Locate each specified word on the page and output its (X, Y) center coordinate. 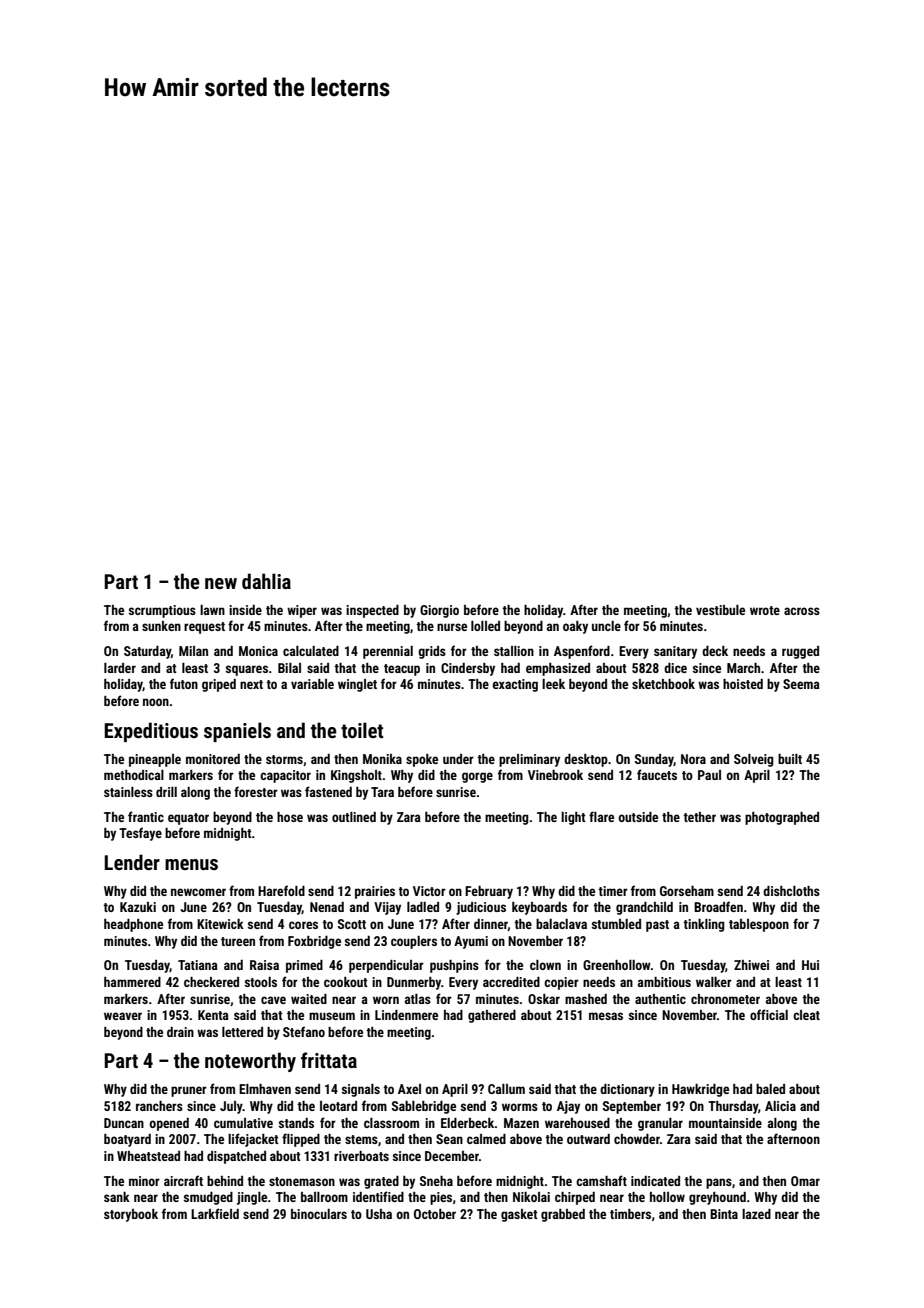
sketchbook (663, 684)
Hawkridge (700, 1090)
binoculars (319, 1214)
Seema (801, 684)
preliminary (529, 760)
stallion (514, 651)
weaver (123, 1016)
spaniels (237, 732)
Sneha (436, 1181)
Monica (258, 651)
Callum (506, 1089)
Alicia (780, 1106)
